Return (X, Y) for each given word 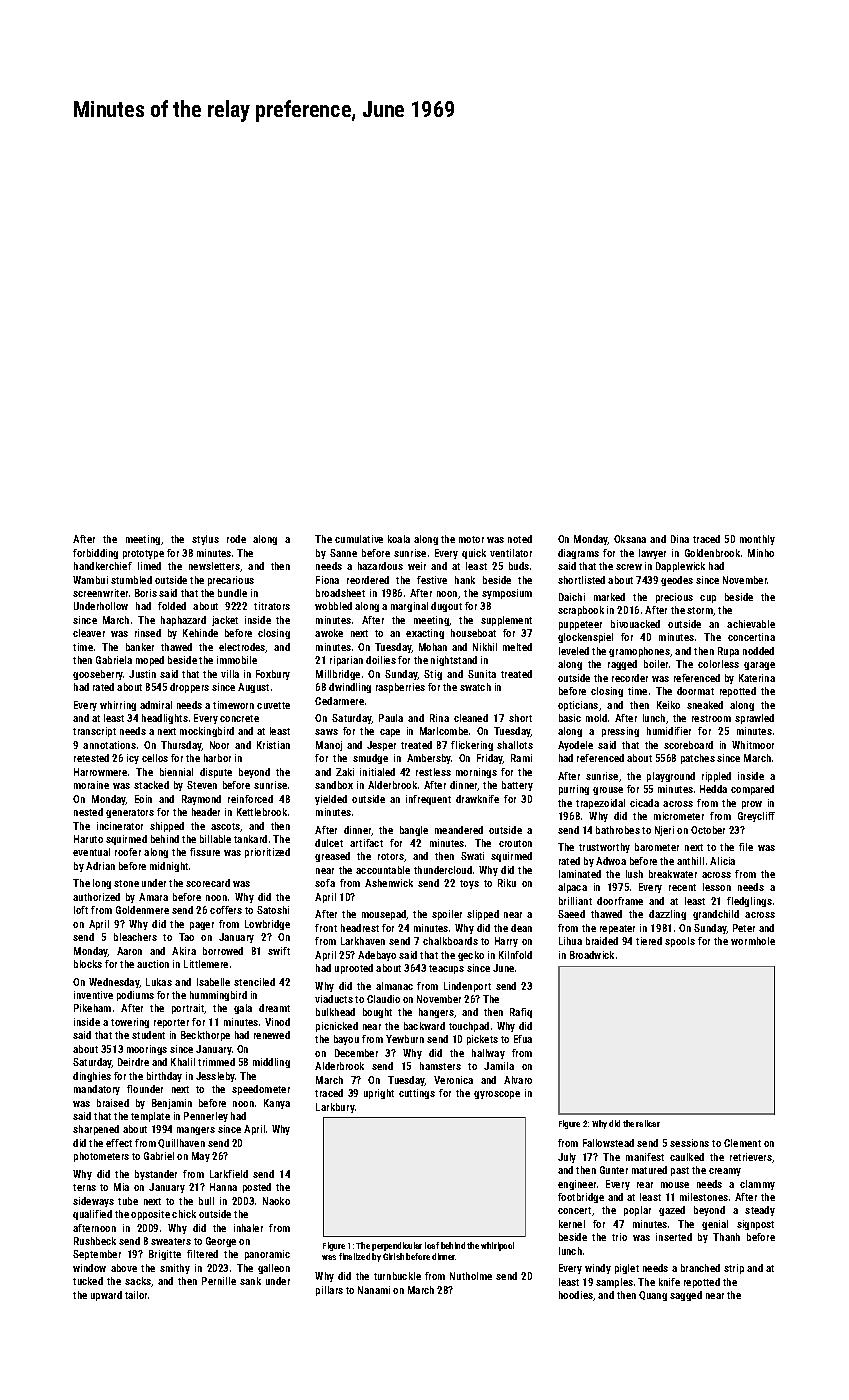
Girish (393, 1256)
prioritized (267, 853)
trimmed (216, 1062)
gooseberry (98, 675)
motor (471, 539)
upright (379, 1094)
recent (682, 887)
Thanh (726, 1237)
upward (106, 1296)
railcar (648, 1123)
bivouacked (635, 624)
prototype (143, 554)
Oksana (630, 539)
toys (469, 884)
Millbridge (338, 675)
